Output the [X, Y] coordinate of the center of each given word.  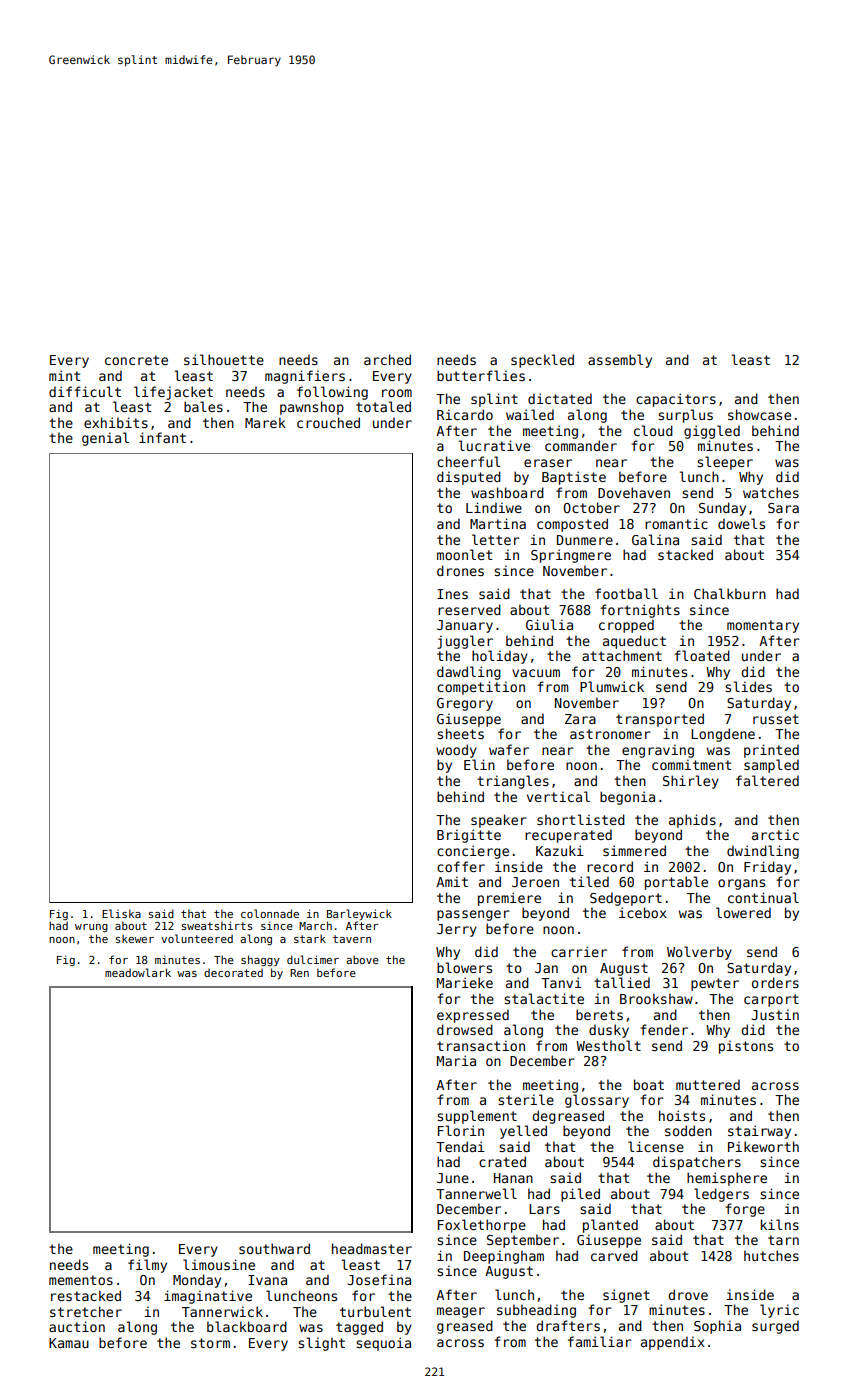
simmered [634, 850]
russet [776, 719]
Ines [452, 594]
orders [775, 982]
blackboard [247, 1326]
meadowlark [138, 972]
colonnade [270, 913]
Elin [479, 764]
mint [64, 375]
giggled [712, 432]
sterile [526, 1099]
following [332, 393]
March [315, 925]
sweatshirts [217, 925]
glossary [597, 1101]
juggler [465, 642]
